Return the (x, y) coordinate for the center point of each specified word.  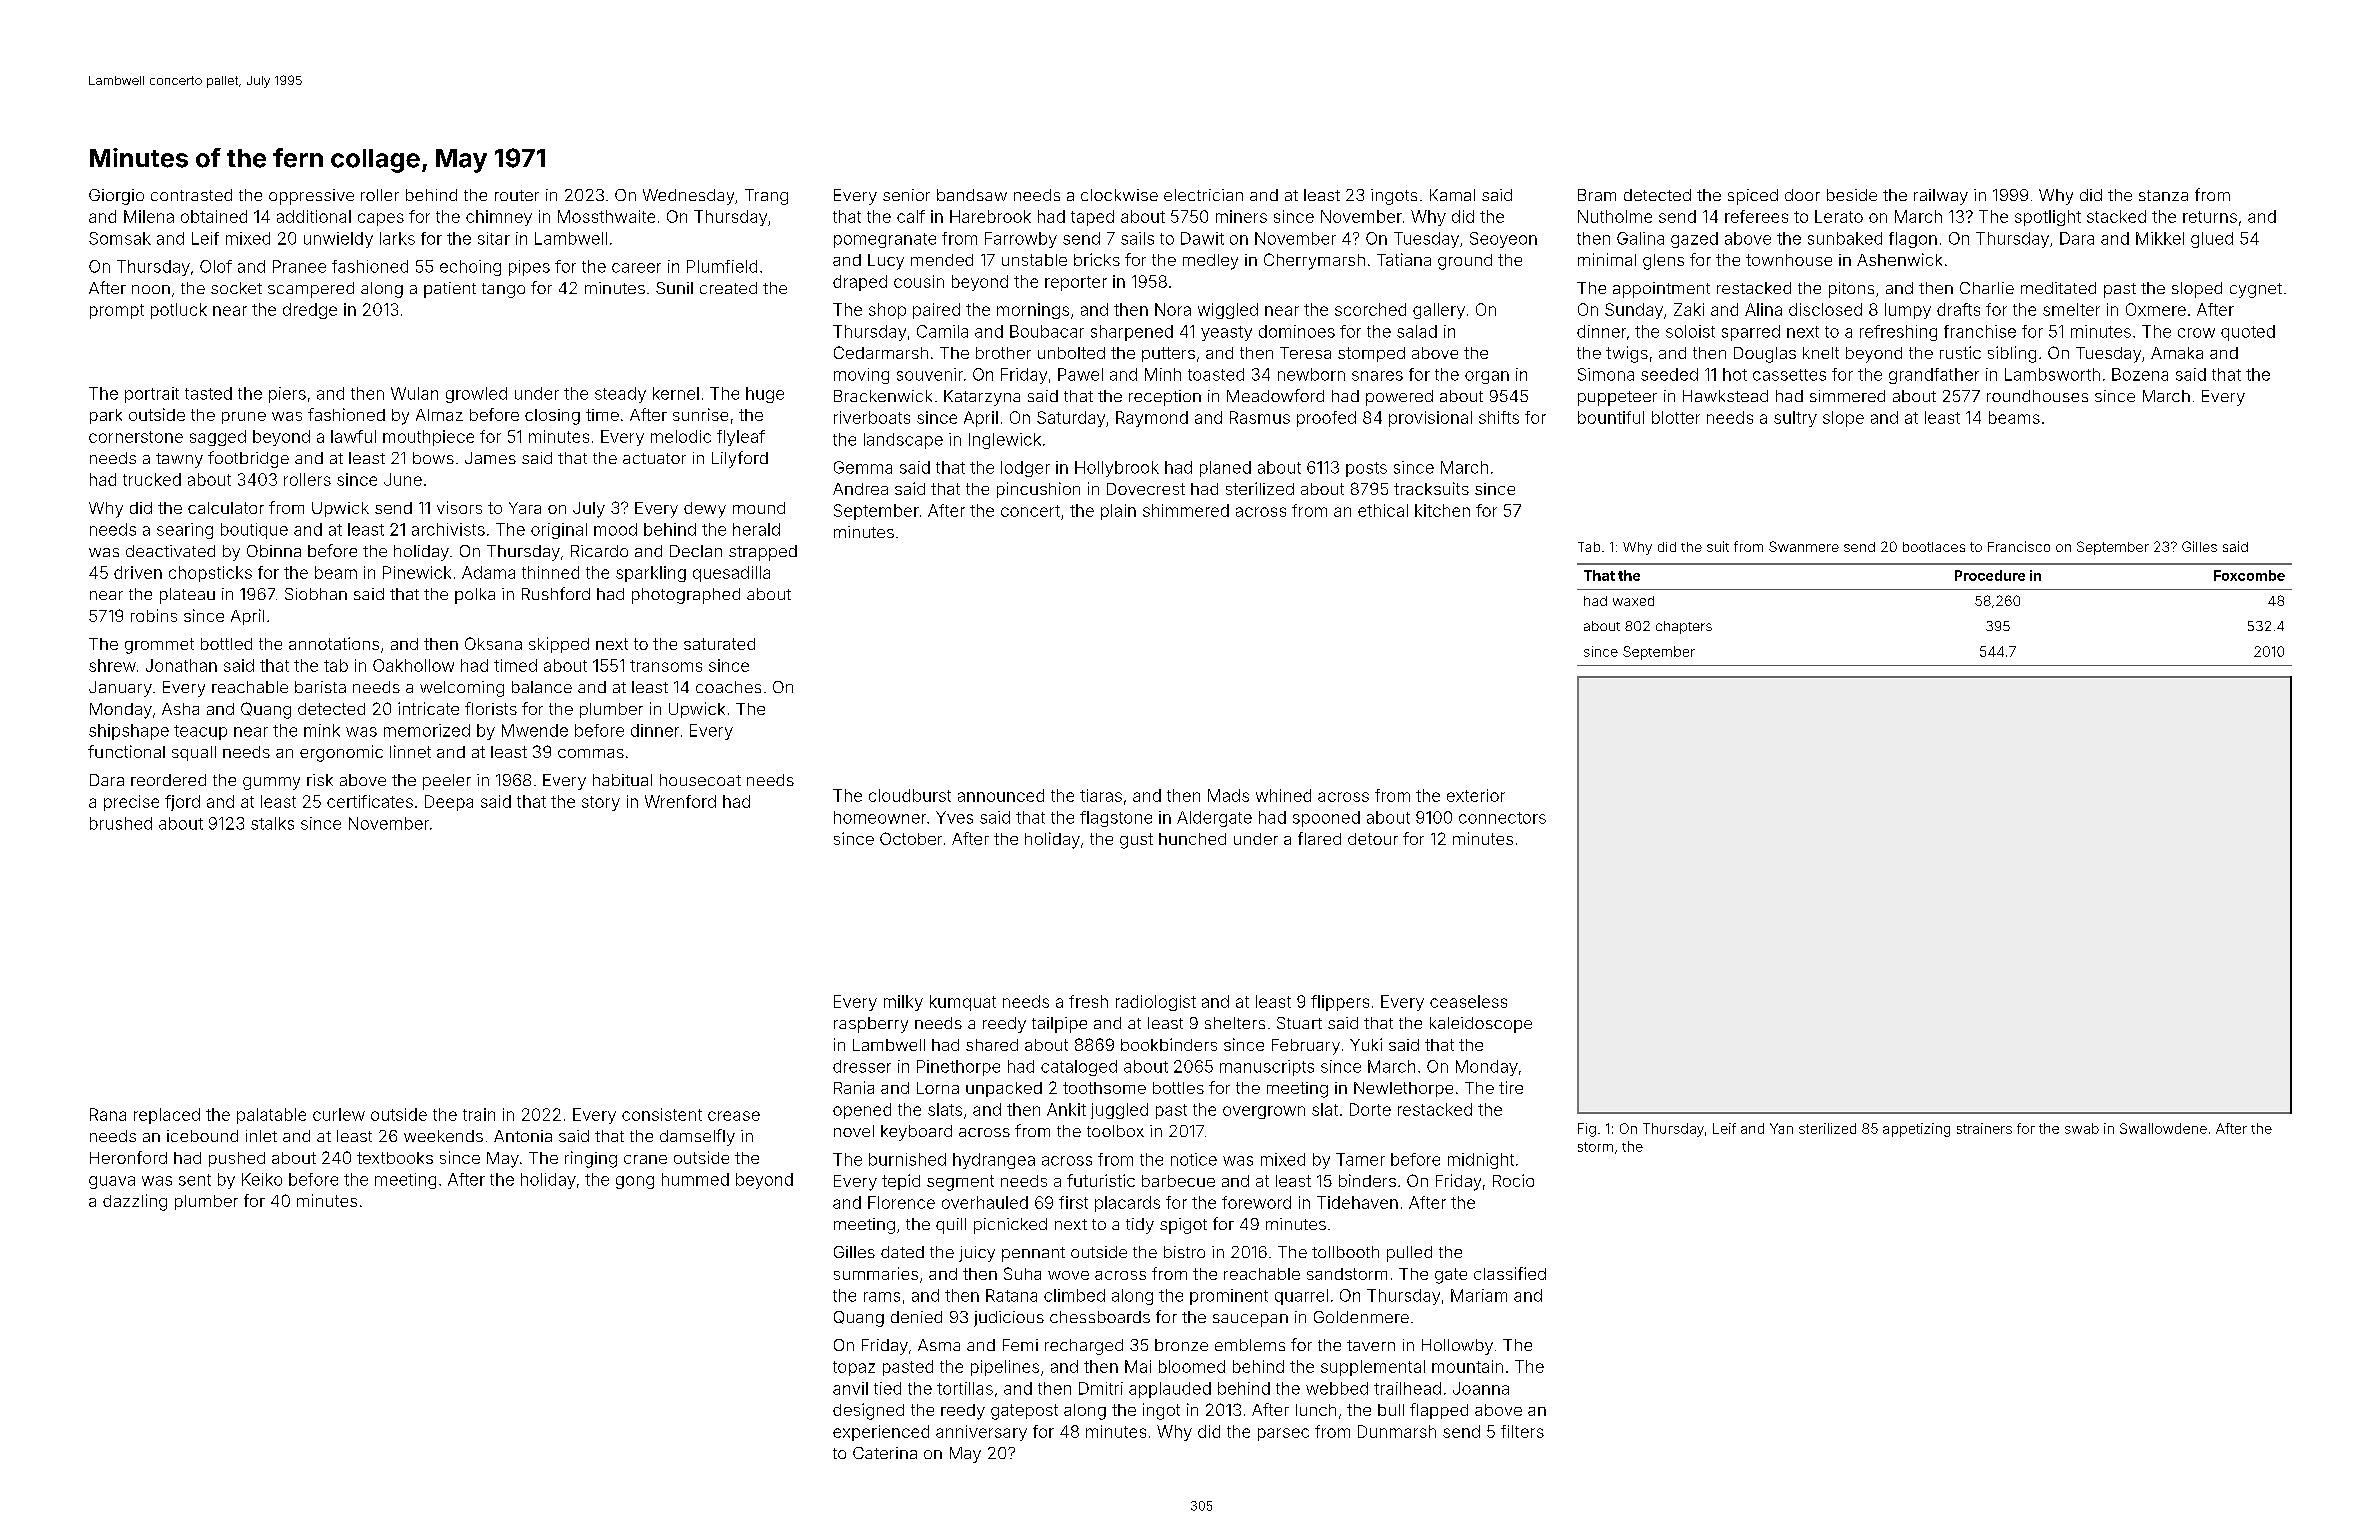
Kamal (1452, 195)
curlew (339, 1114)
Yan (1781, 1128)
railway (1941, 197)
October (911, 838)
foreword (1256, 1202)
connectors (1502, 818)
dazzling (135, 1202)
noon (151, 289)
